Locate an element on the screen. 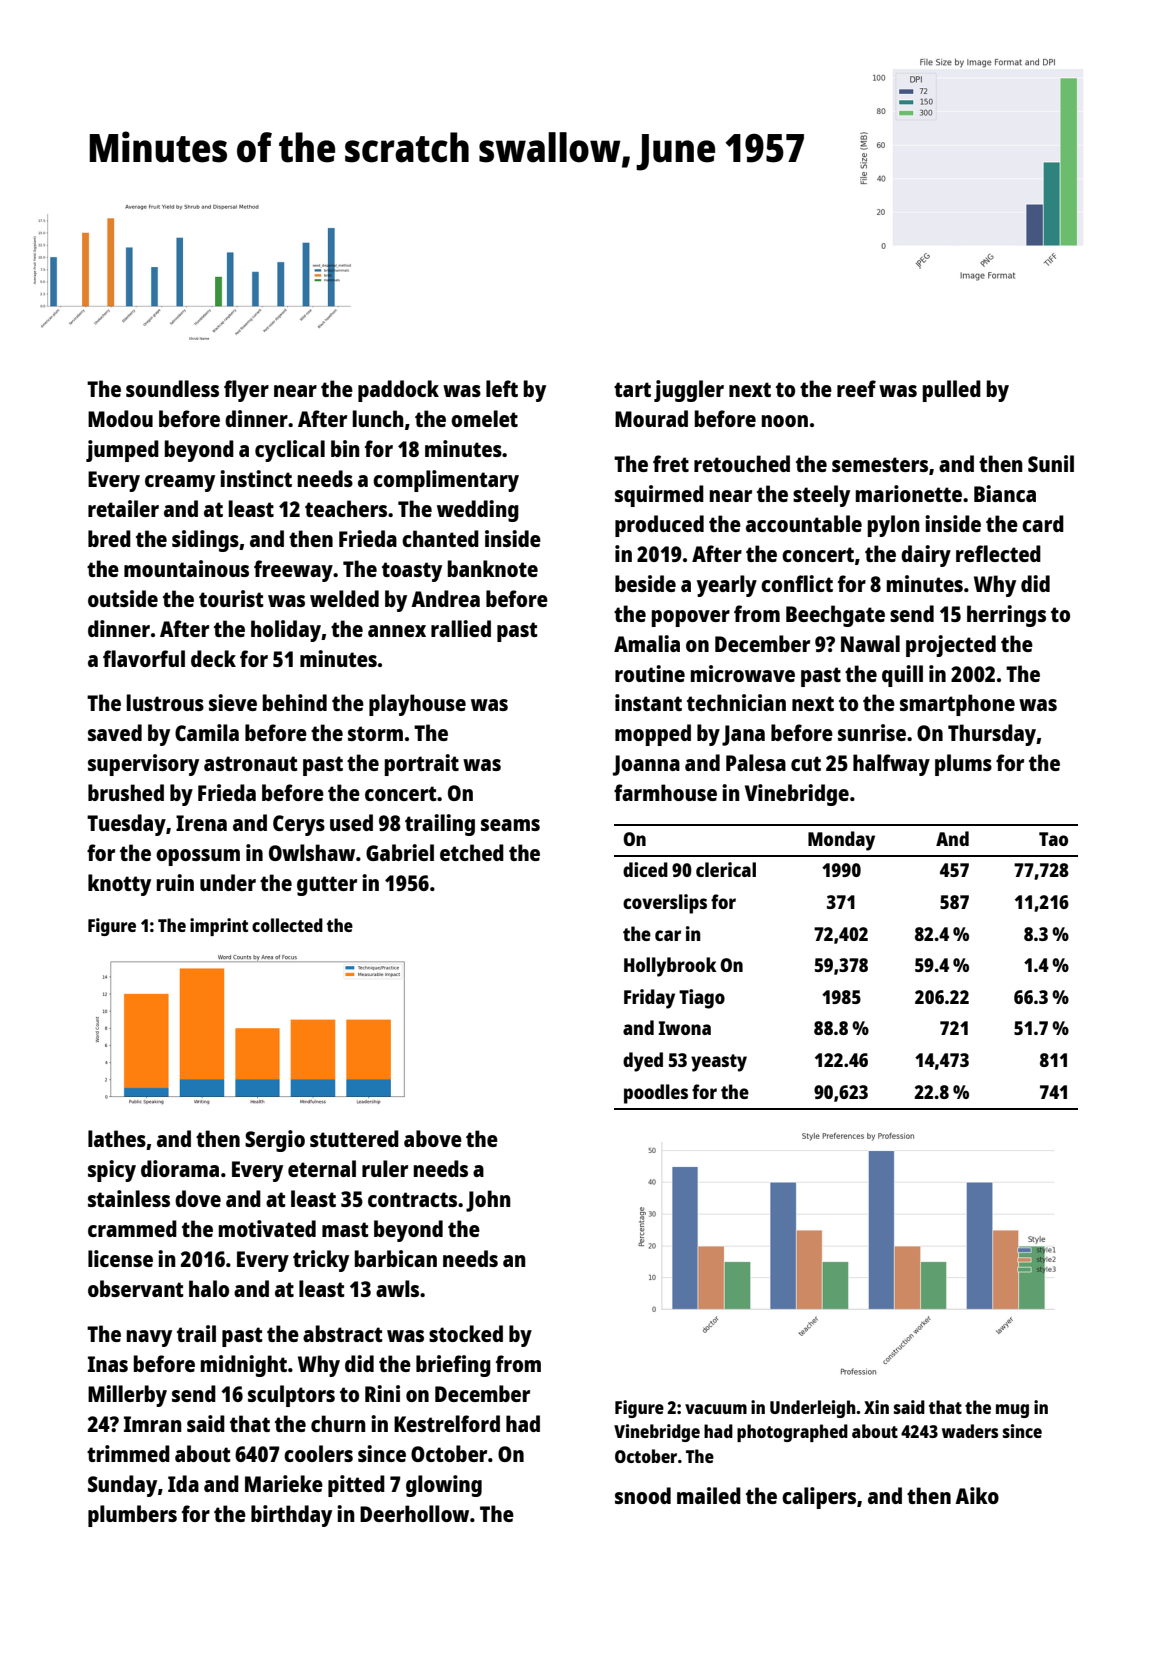 This screenshot has width=1165, height=1654. left is located at coordinates (502, 388).
